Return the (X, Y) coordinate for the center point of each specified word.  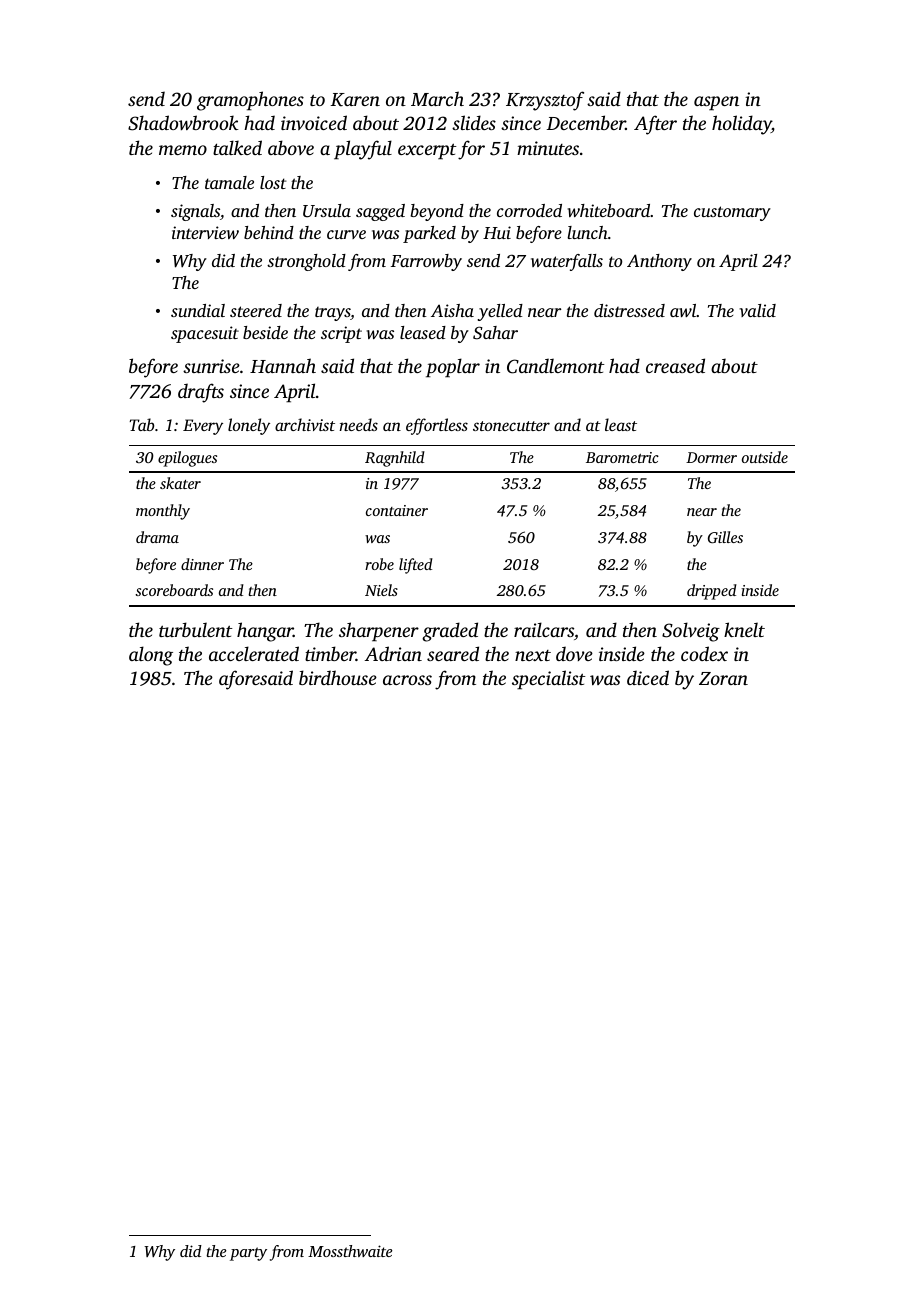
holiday (742, 125)
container (397, 510)
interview (205, 232)
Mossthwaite (350, 1251)
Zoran (723, 678)
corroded (529, 210)
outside (765, 457)
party (248, 1254)
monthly (163, 512)
